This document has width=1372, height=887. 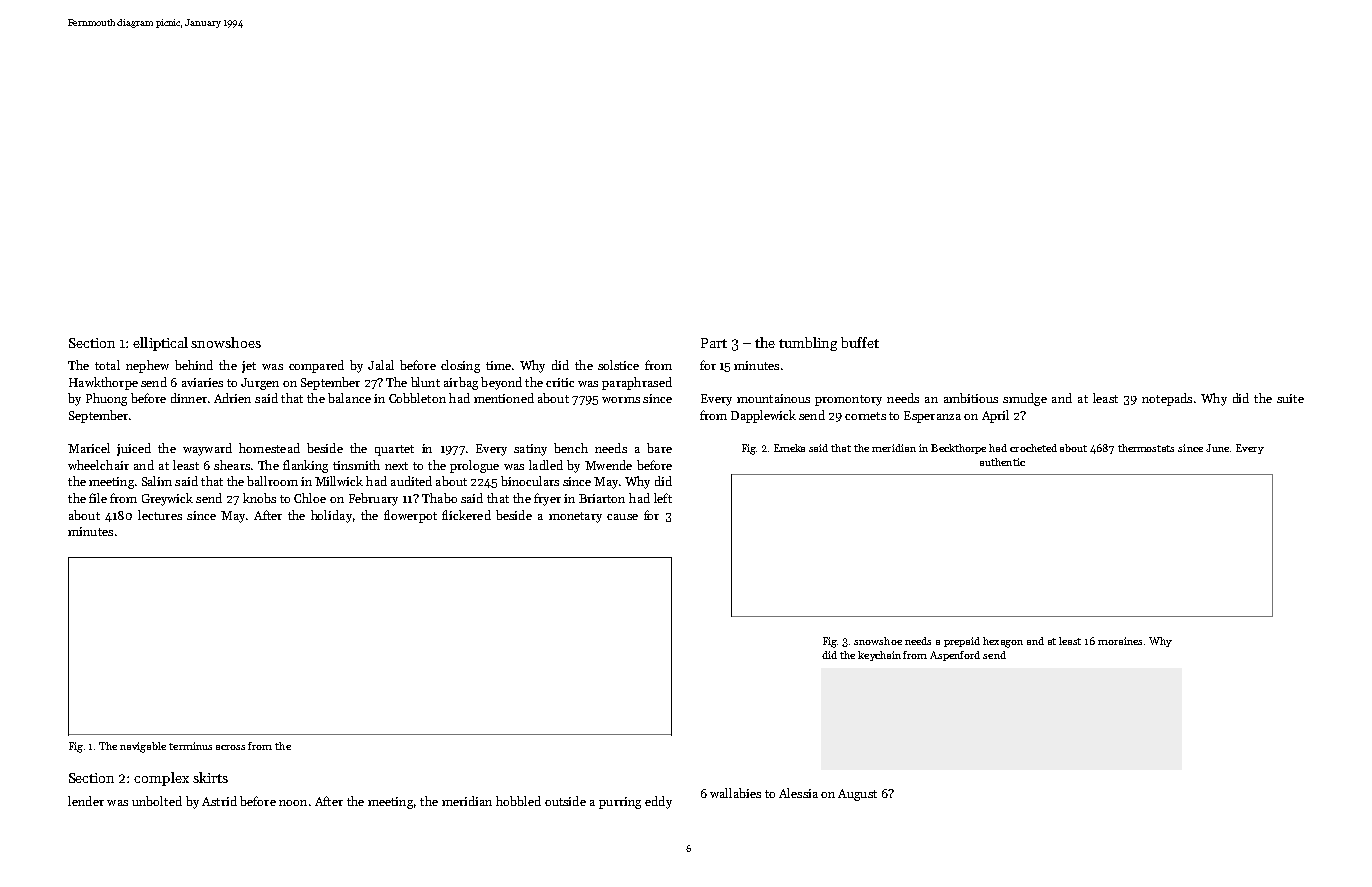 I want to click on notepads, so click(x=1167, y=399).
